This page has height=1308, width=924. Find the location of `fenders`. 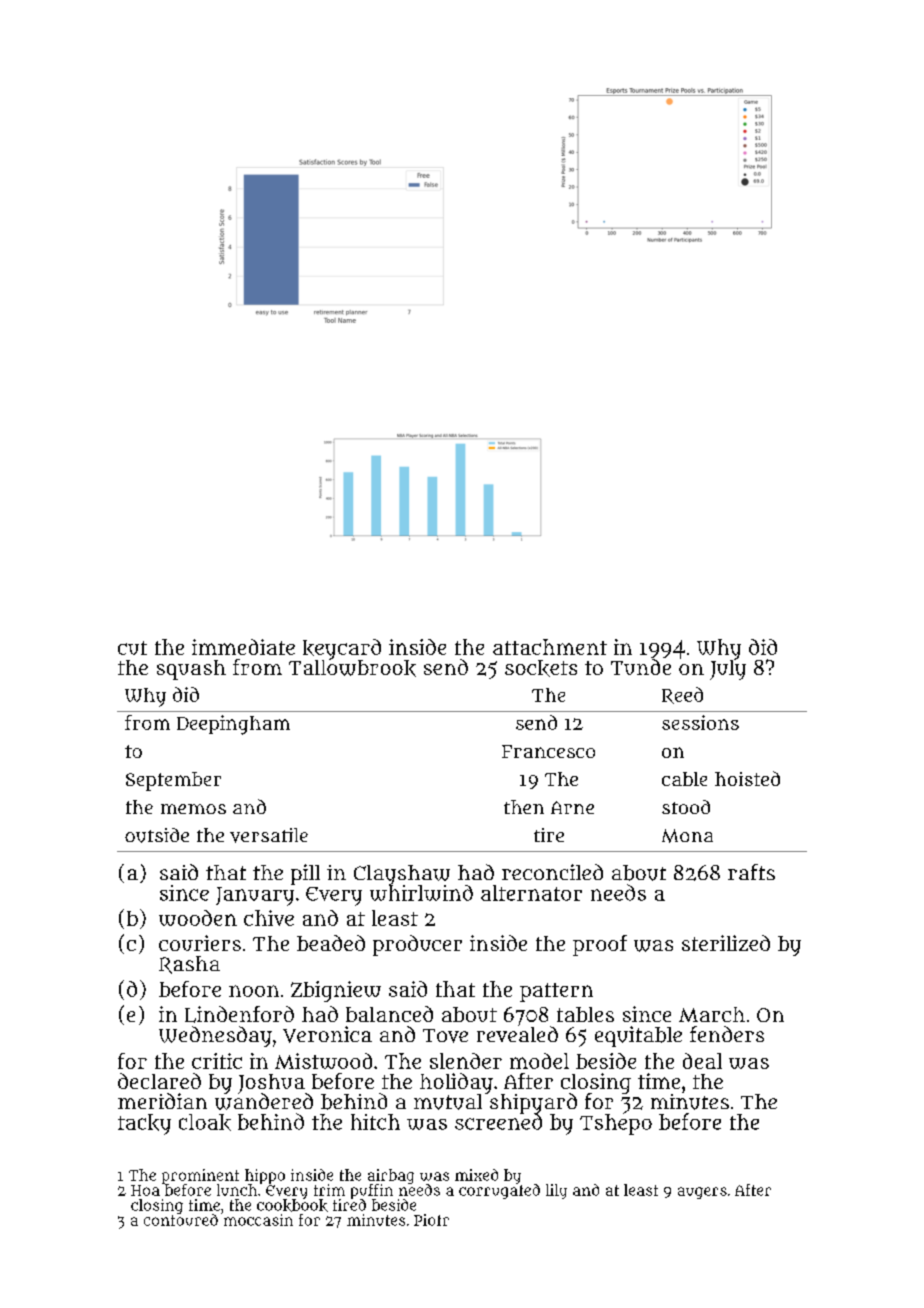

fenders is located at coordinates (727, 1034).
